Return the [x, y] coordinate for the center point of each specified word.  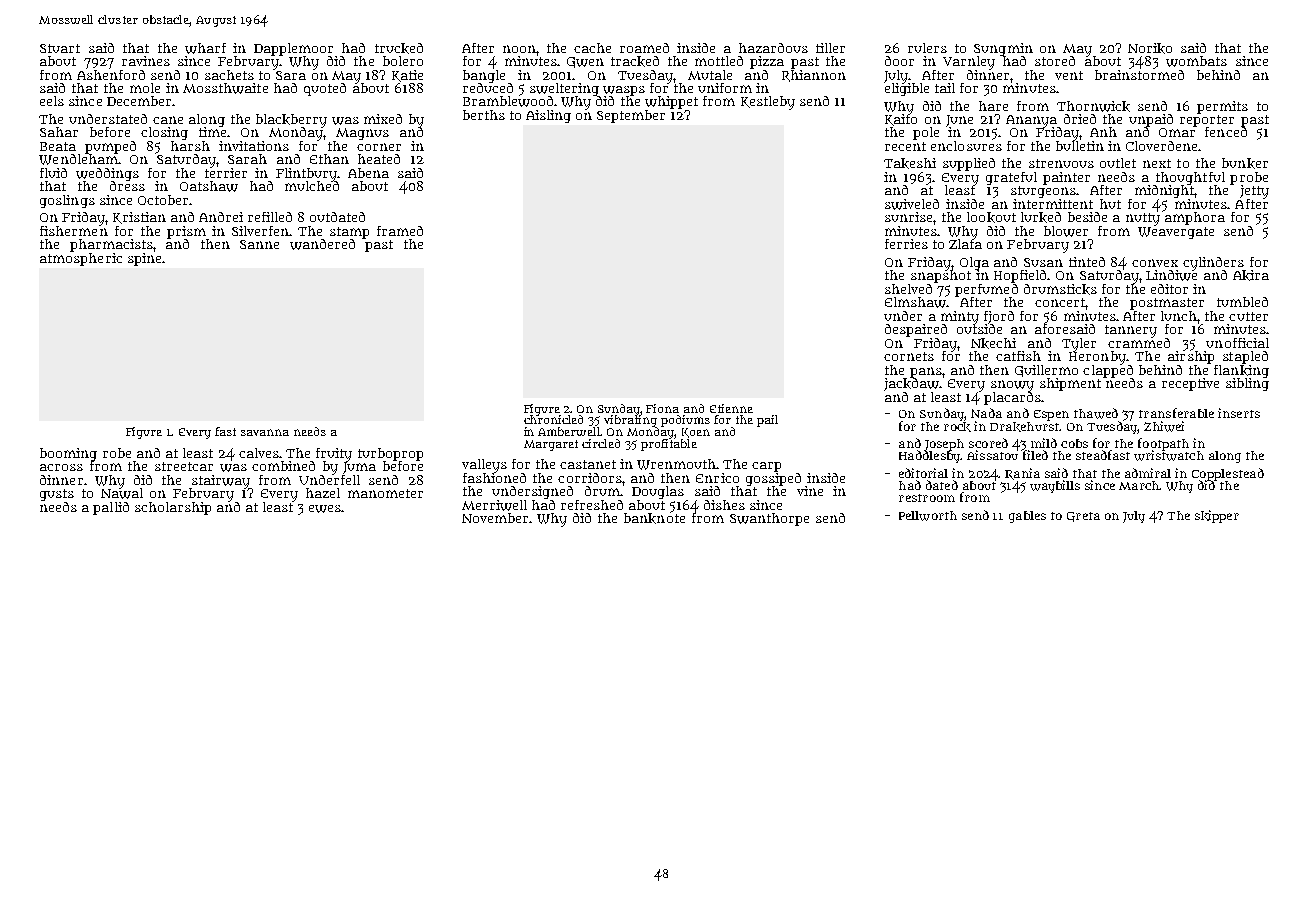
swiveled [912, 204]
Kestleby [768, 103]
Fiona [662, 408]
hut [1110, 204]
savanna [265, 432]
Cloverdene [1161, 146]
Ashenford [111, 75]
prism [186, 232]
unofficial [1237, 343]
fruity [334, 454]
